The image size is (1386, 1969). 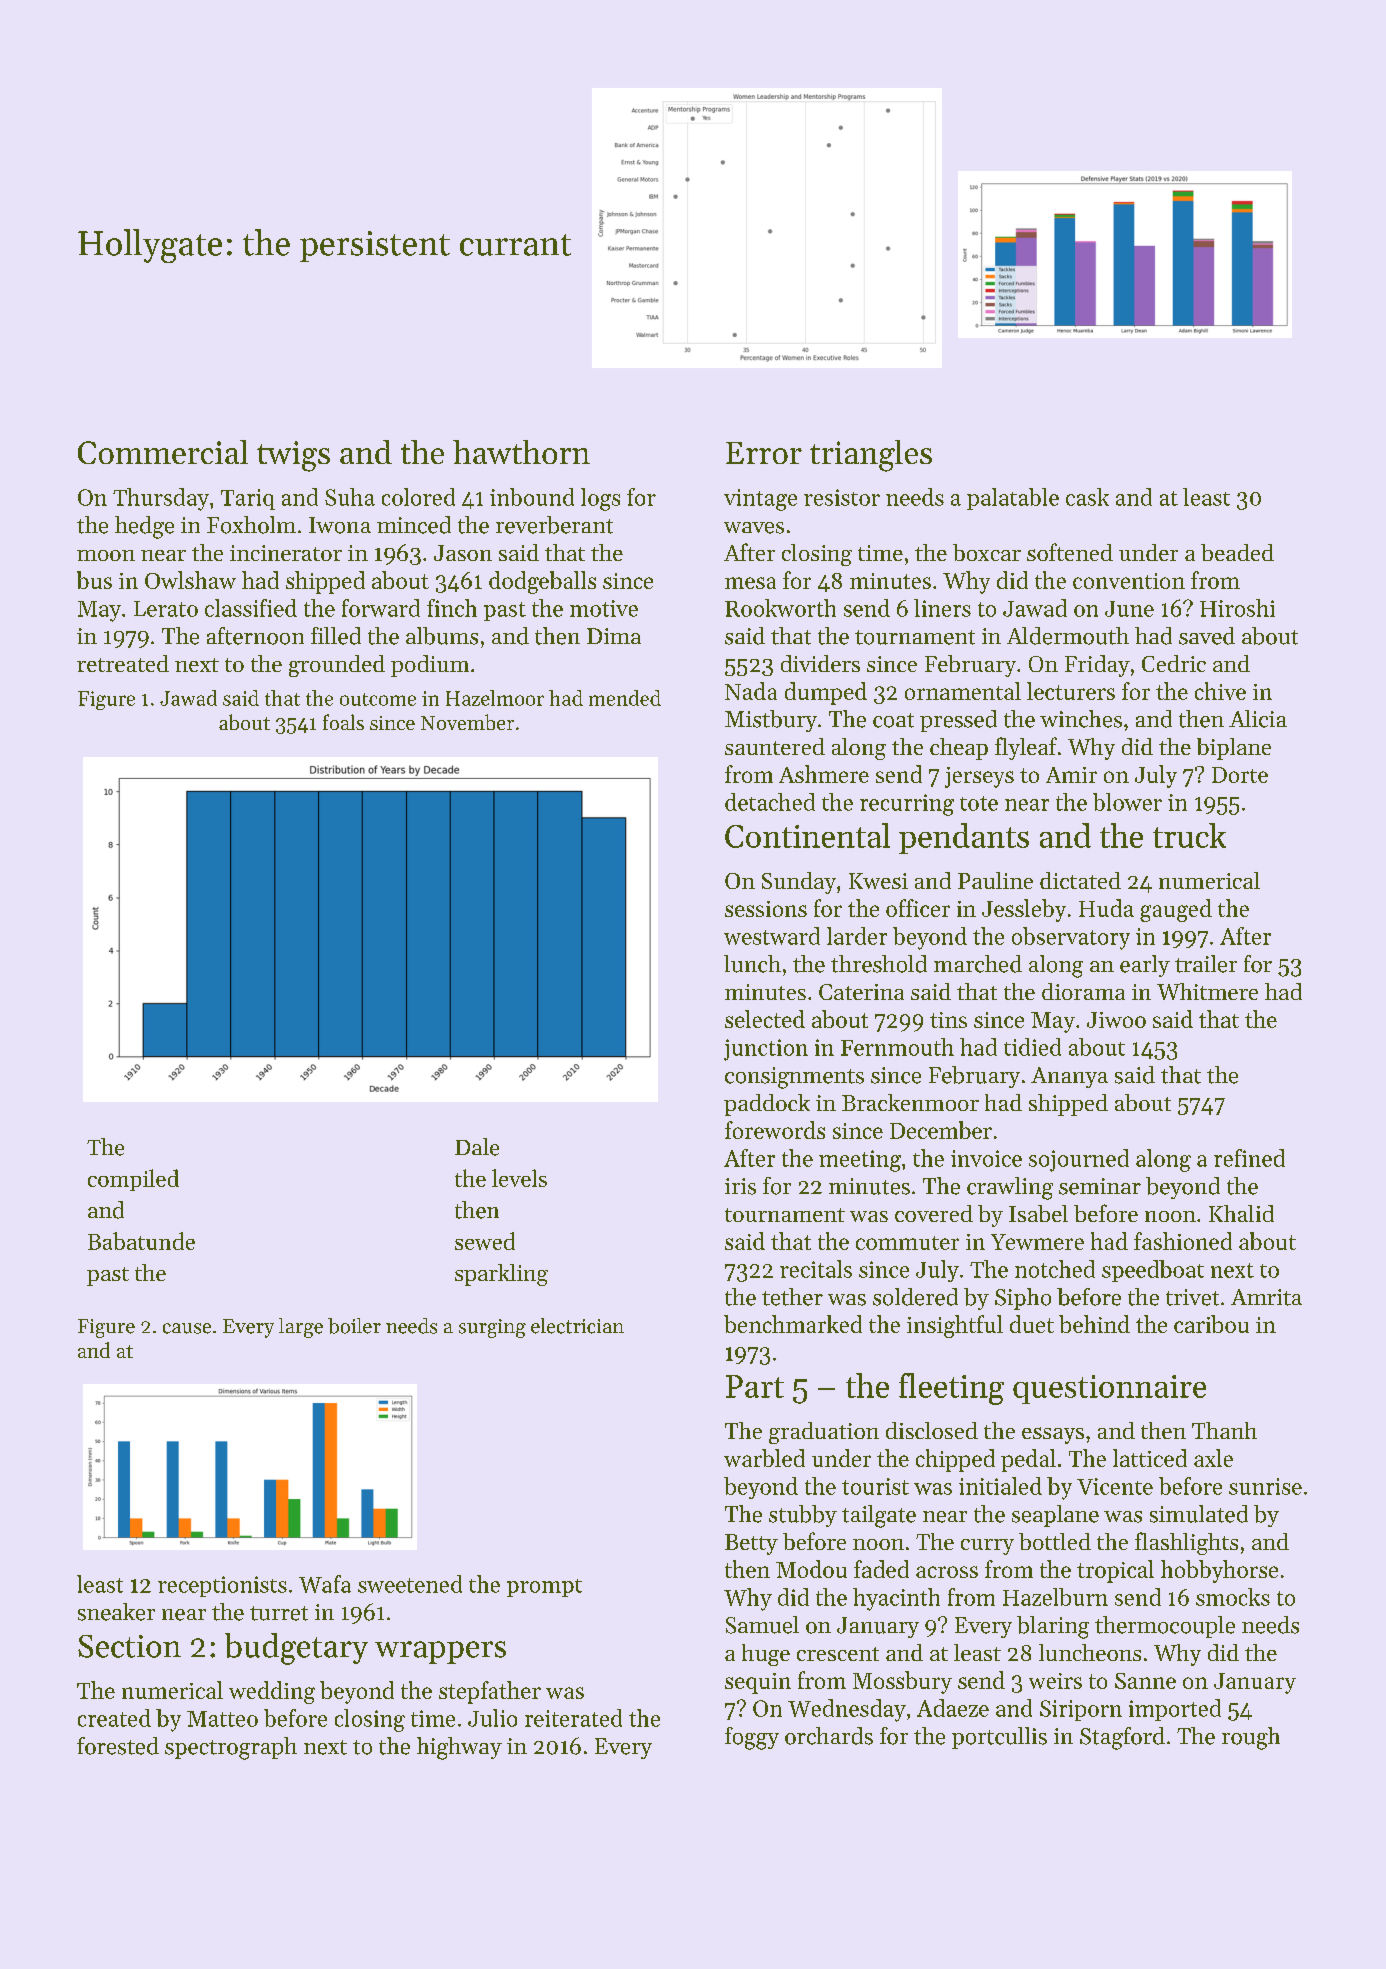 I want to click on truck, so click(x=1189, y=835).
